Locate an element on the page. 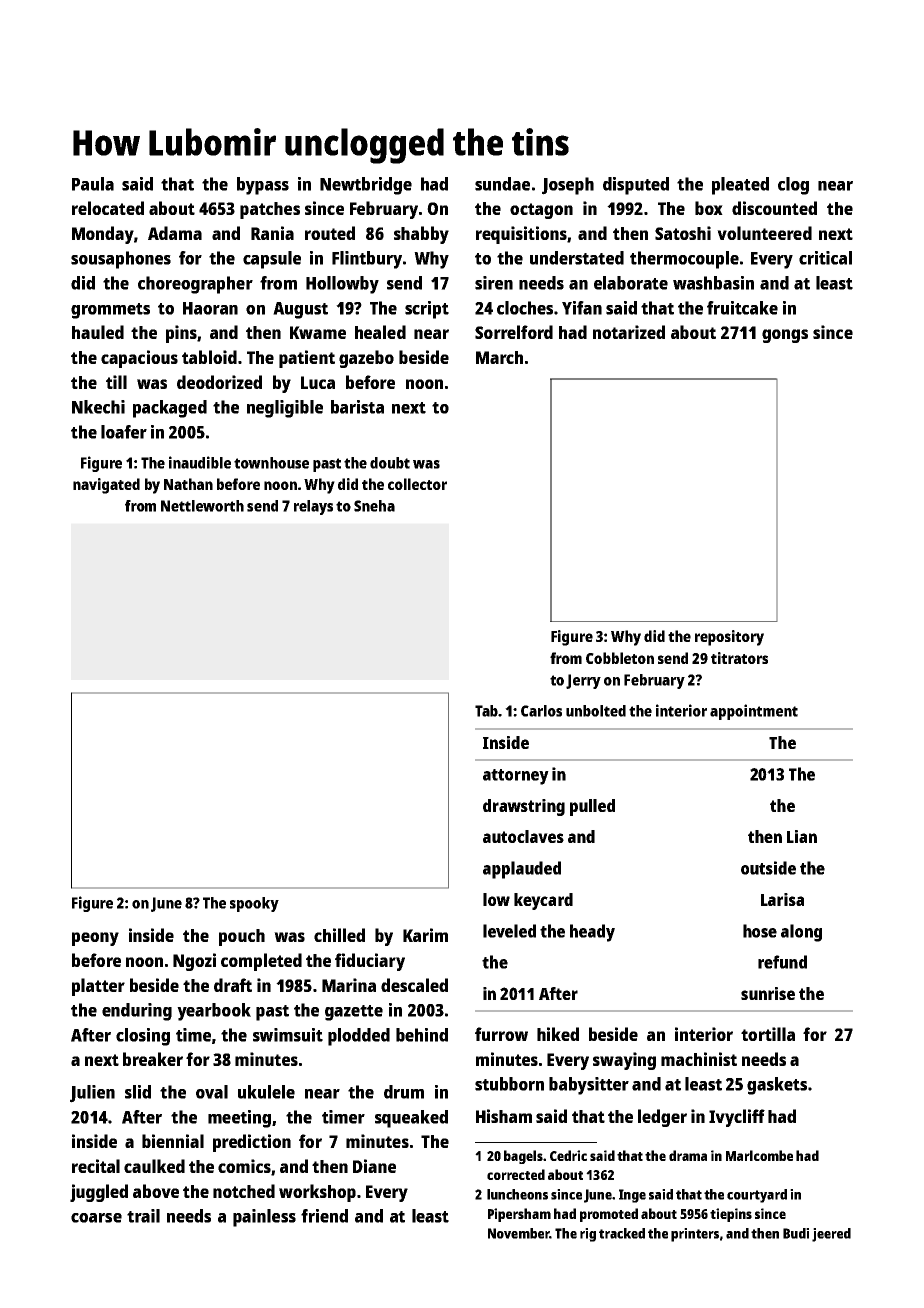 The image size is (924, 1308). Lian is located at coordinates (802, 836).
